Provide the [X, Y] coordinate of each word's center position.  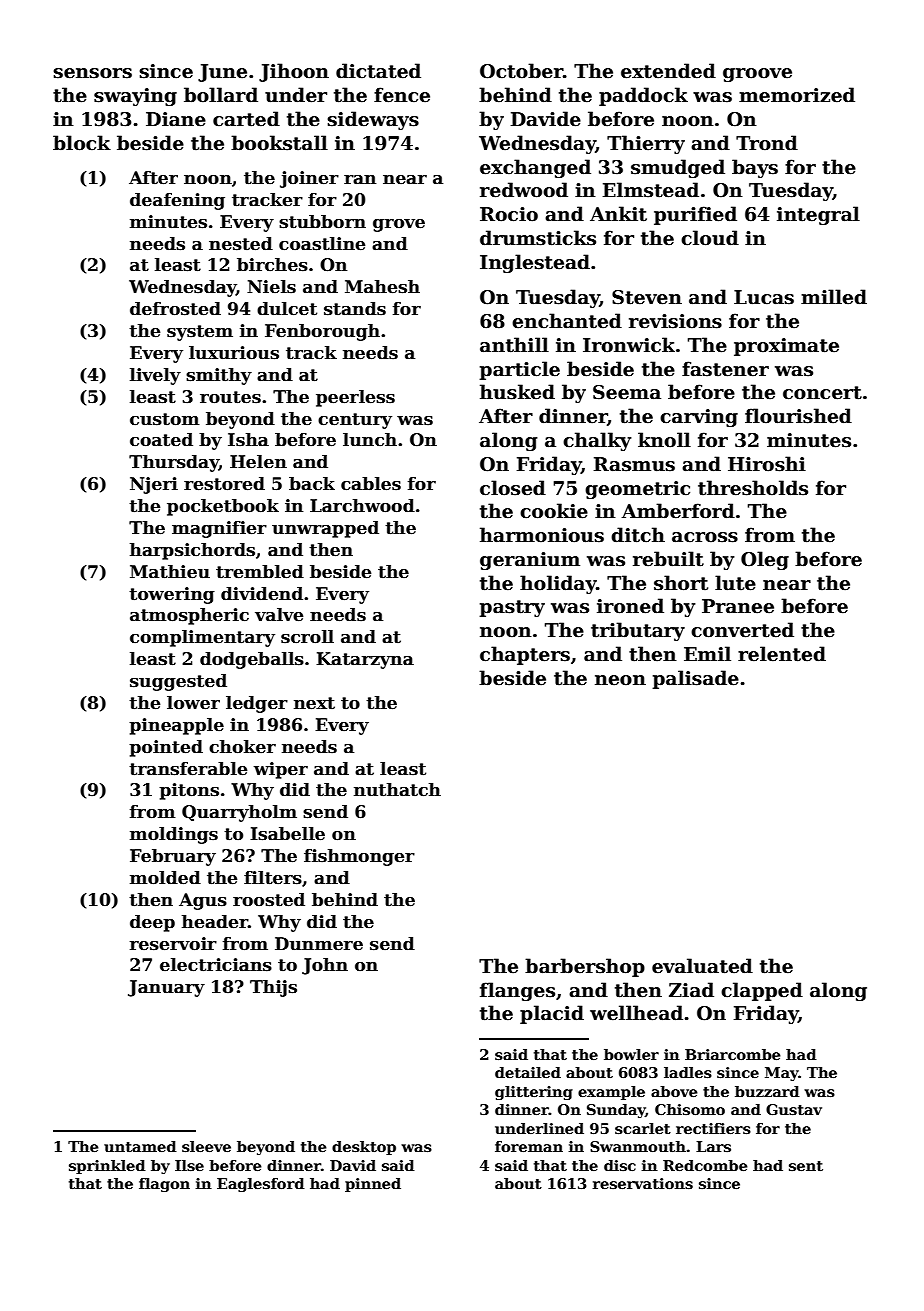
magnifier [219, 529]
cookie [554, 511]
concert [822, 393]
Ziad [691, 990]
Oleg [765, 560]
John [325, 966]
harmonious [542, 535]
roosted [269, 900]
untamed [140, 1146]
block [82, 143]
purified [695, 215]
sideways [373, 120]
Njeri [154, 485]
